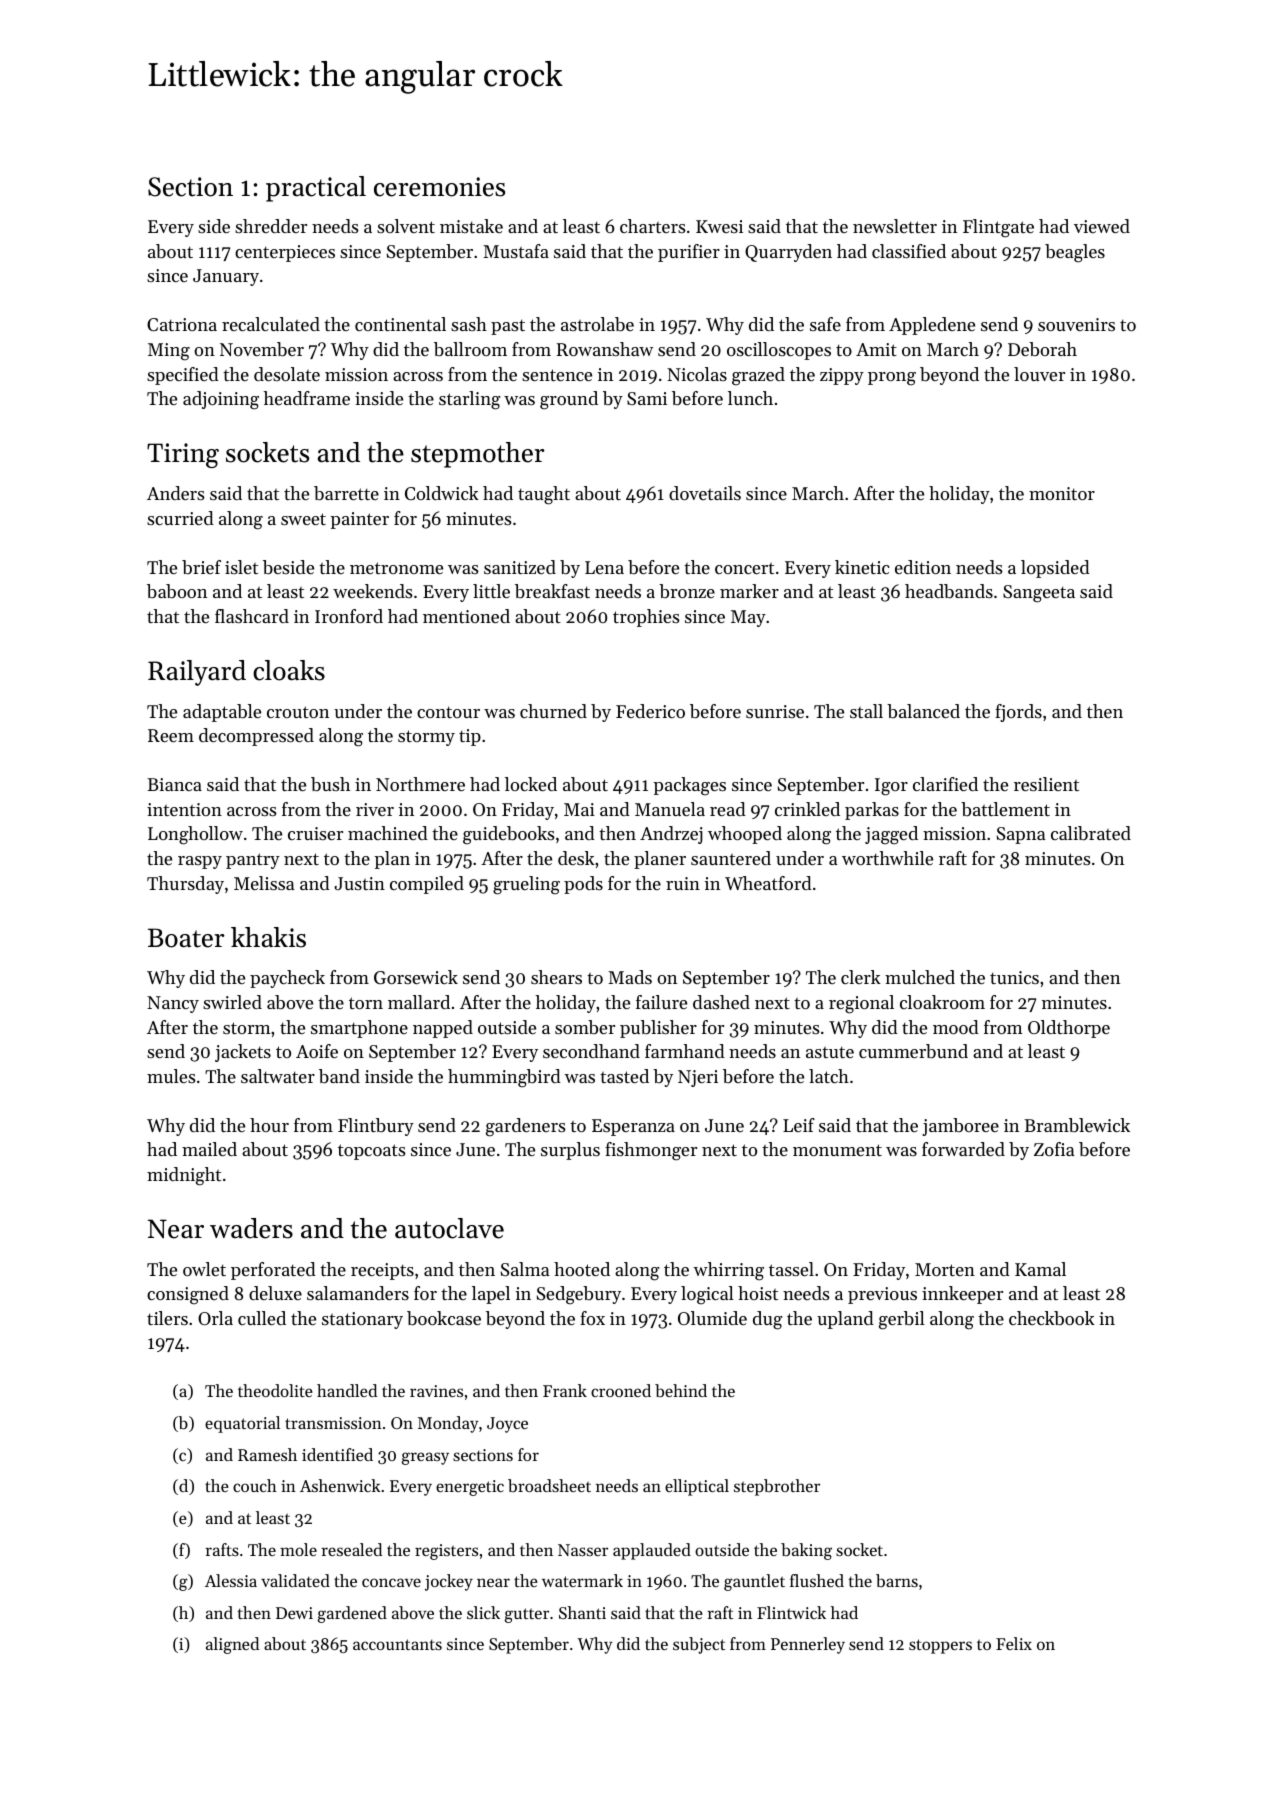 The image size is (1285, 1817). Describe the element at coordinates (1069, 1029) in the page. I see `Oldthorpe` at that location.
